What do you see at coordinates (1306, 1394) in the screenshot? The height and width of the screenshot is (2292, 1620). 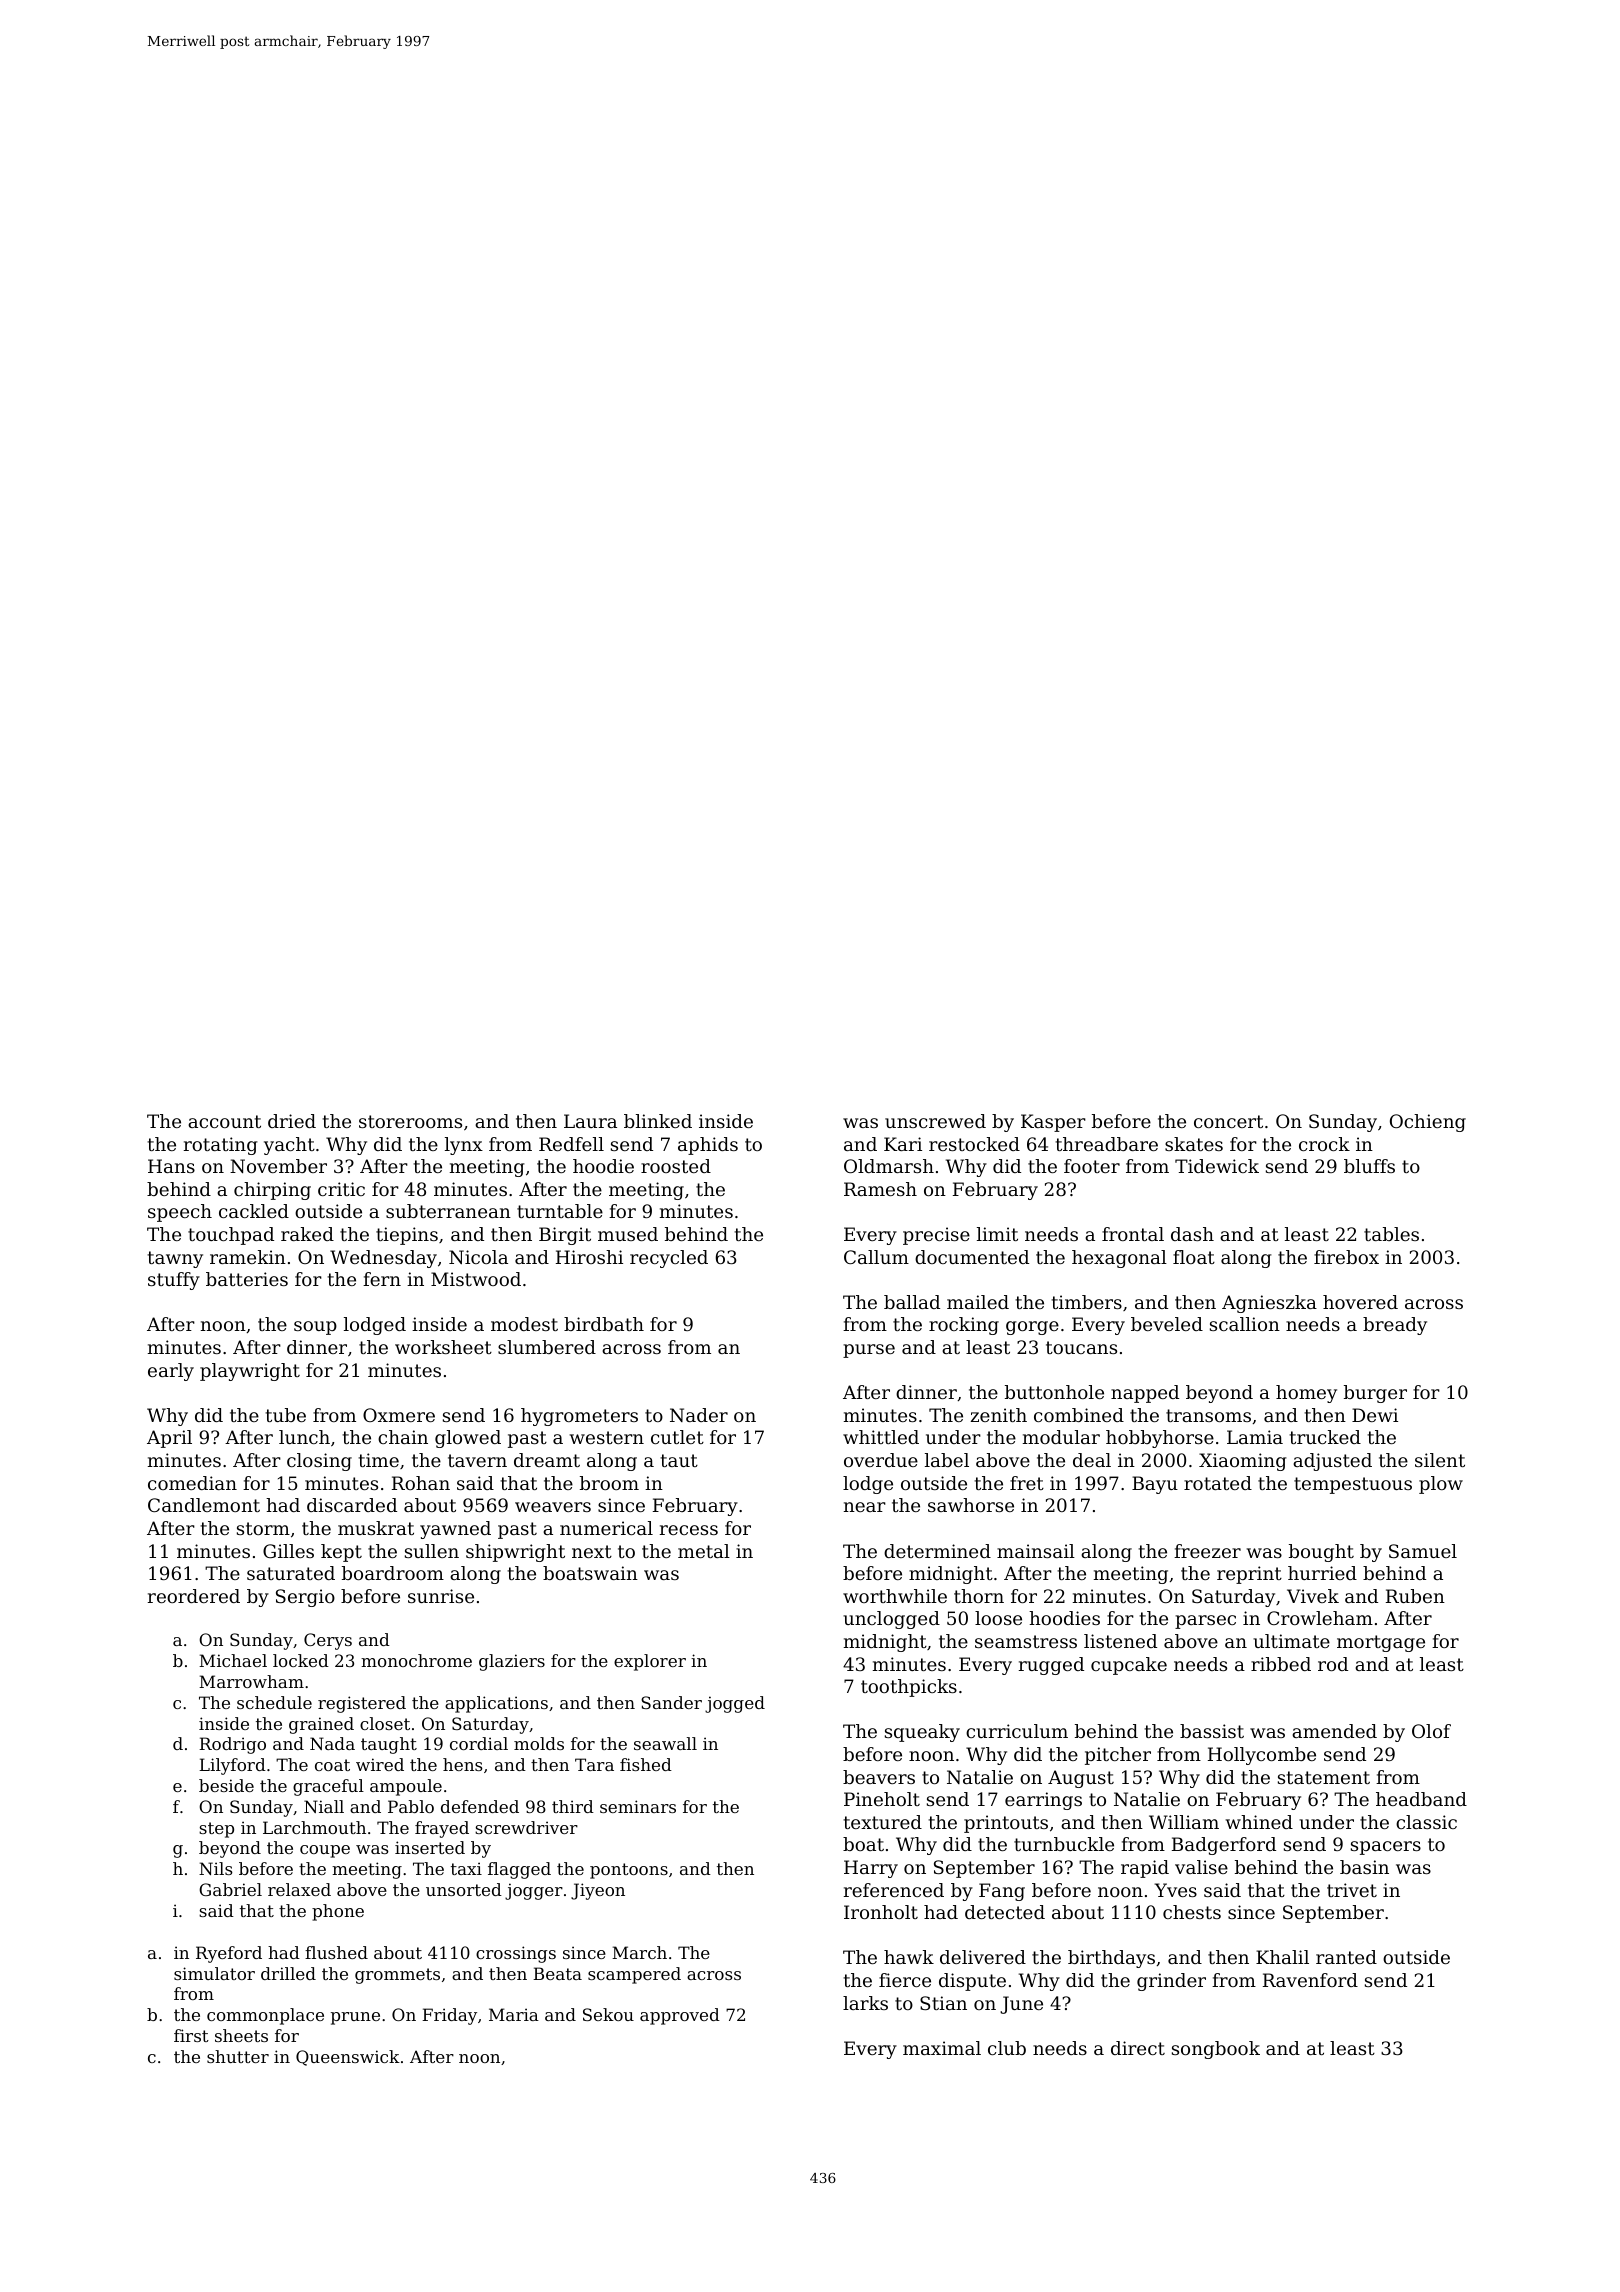 I see `homey` at bounding box center [1306, 1394].
